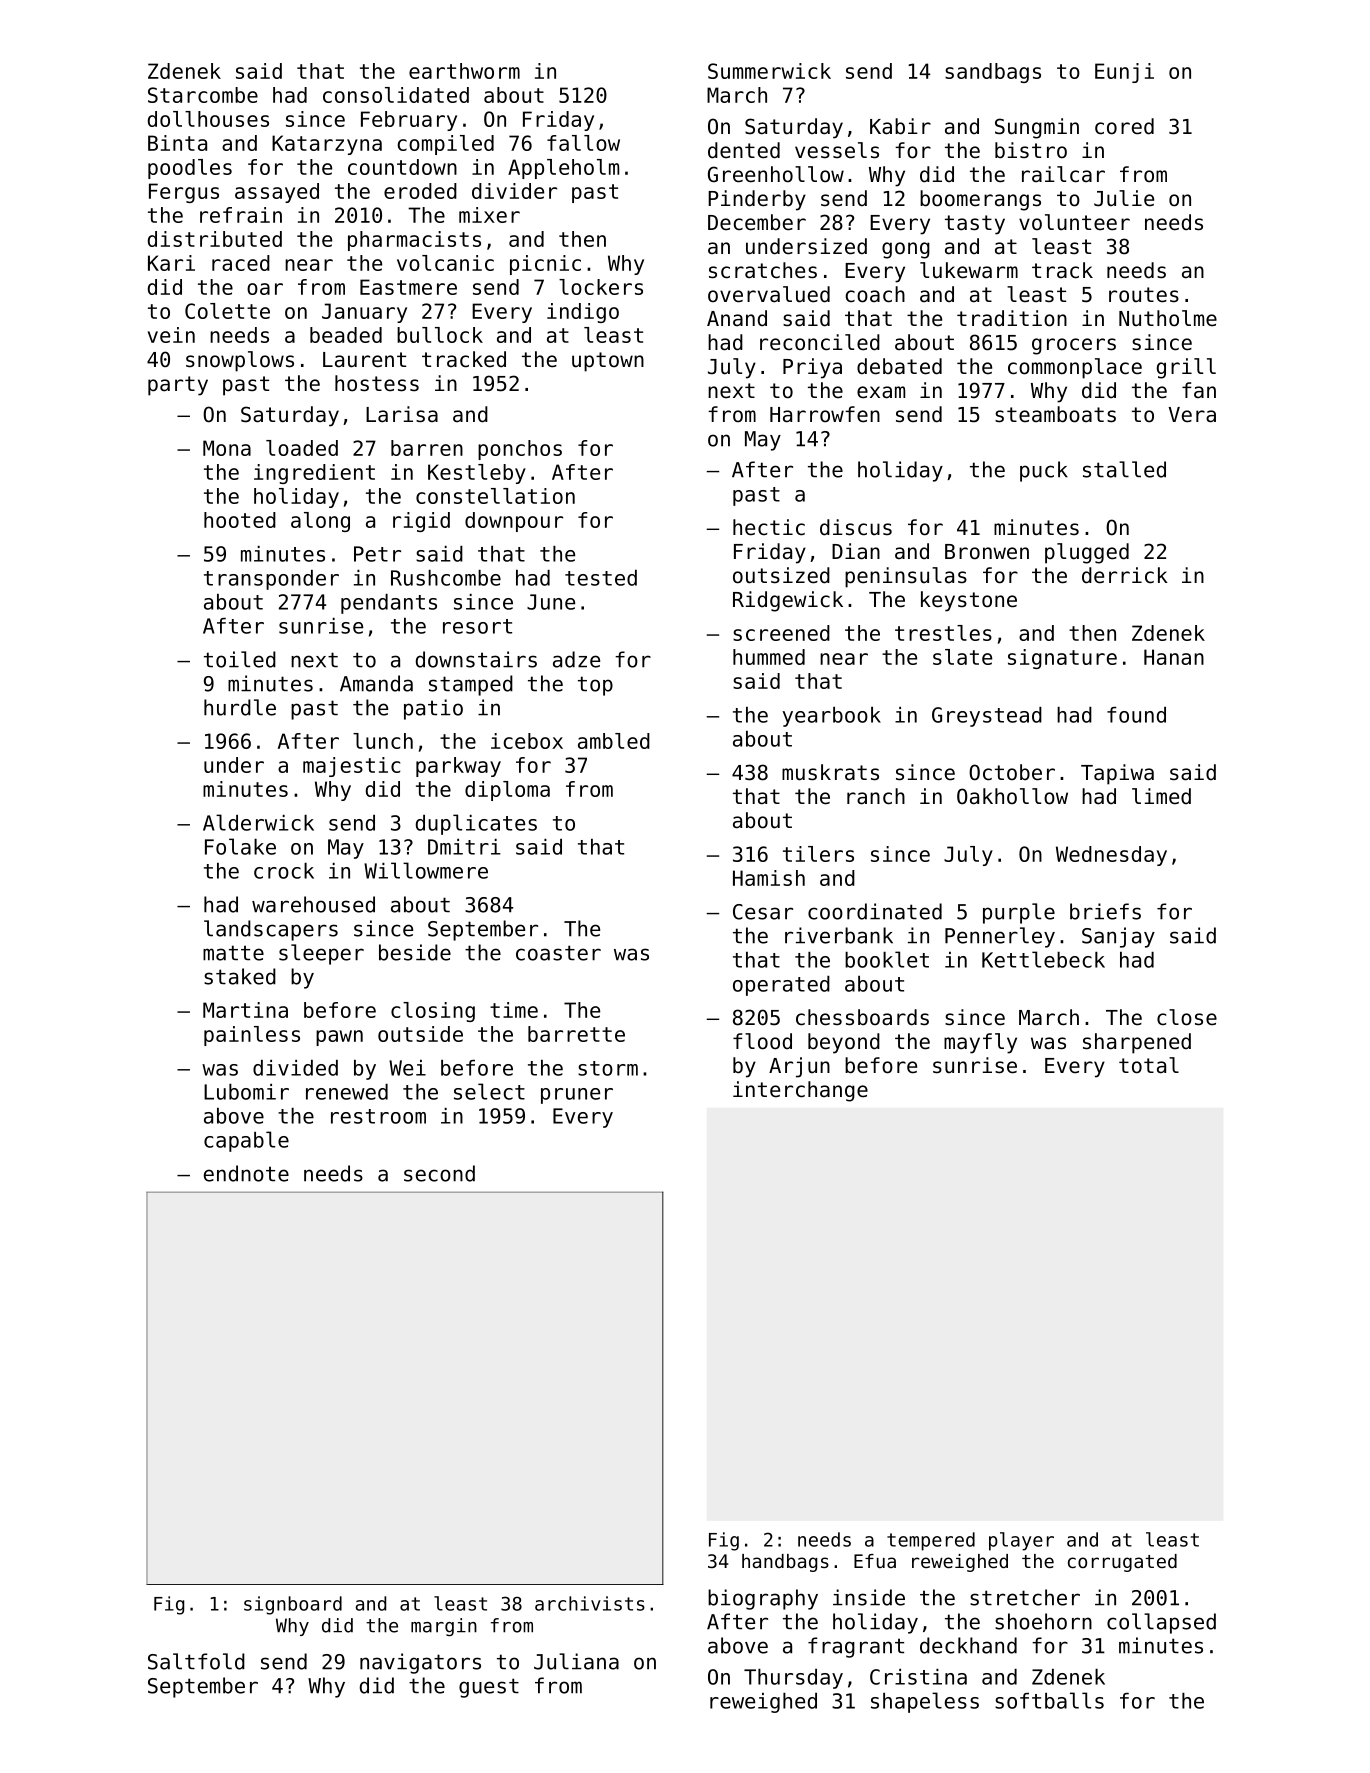 The width and height of the page is (1370, 1773). Describe the element at coordinates (284, 871) in the page. I see `crock` at that location.
